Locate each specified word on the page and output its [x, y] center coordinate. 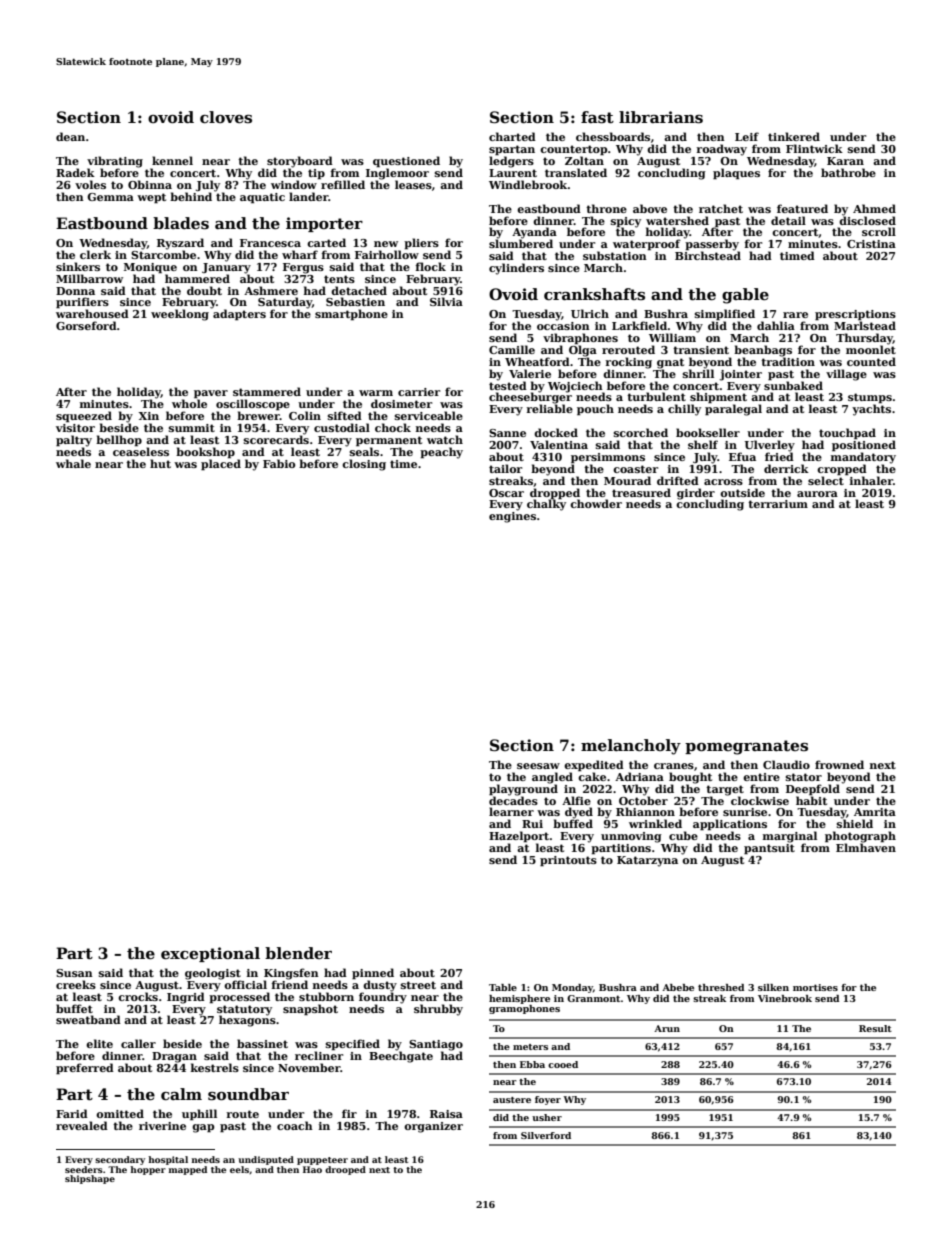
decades [513, 800]
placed [221, 465]
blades [181, 223]
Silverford [546, 1135]
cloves [226, 117]
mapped [188, 1170]
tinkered [794, 136]
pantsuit [769, 849]
